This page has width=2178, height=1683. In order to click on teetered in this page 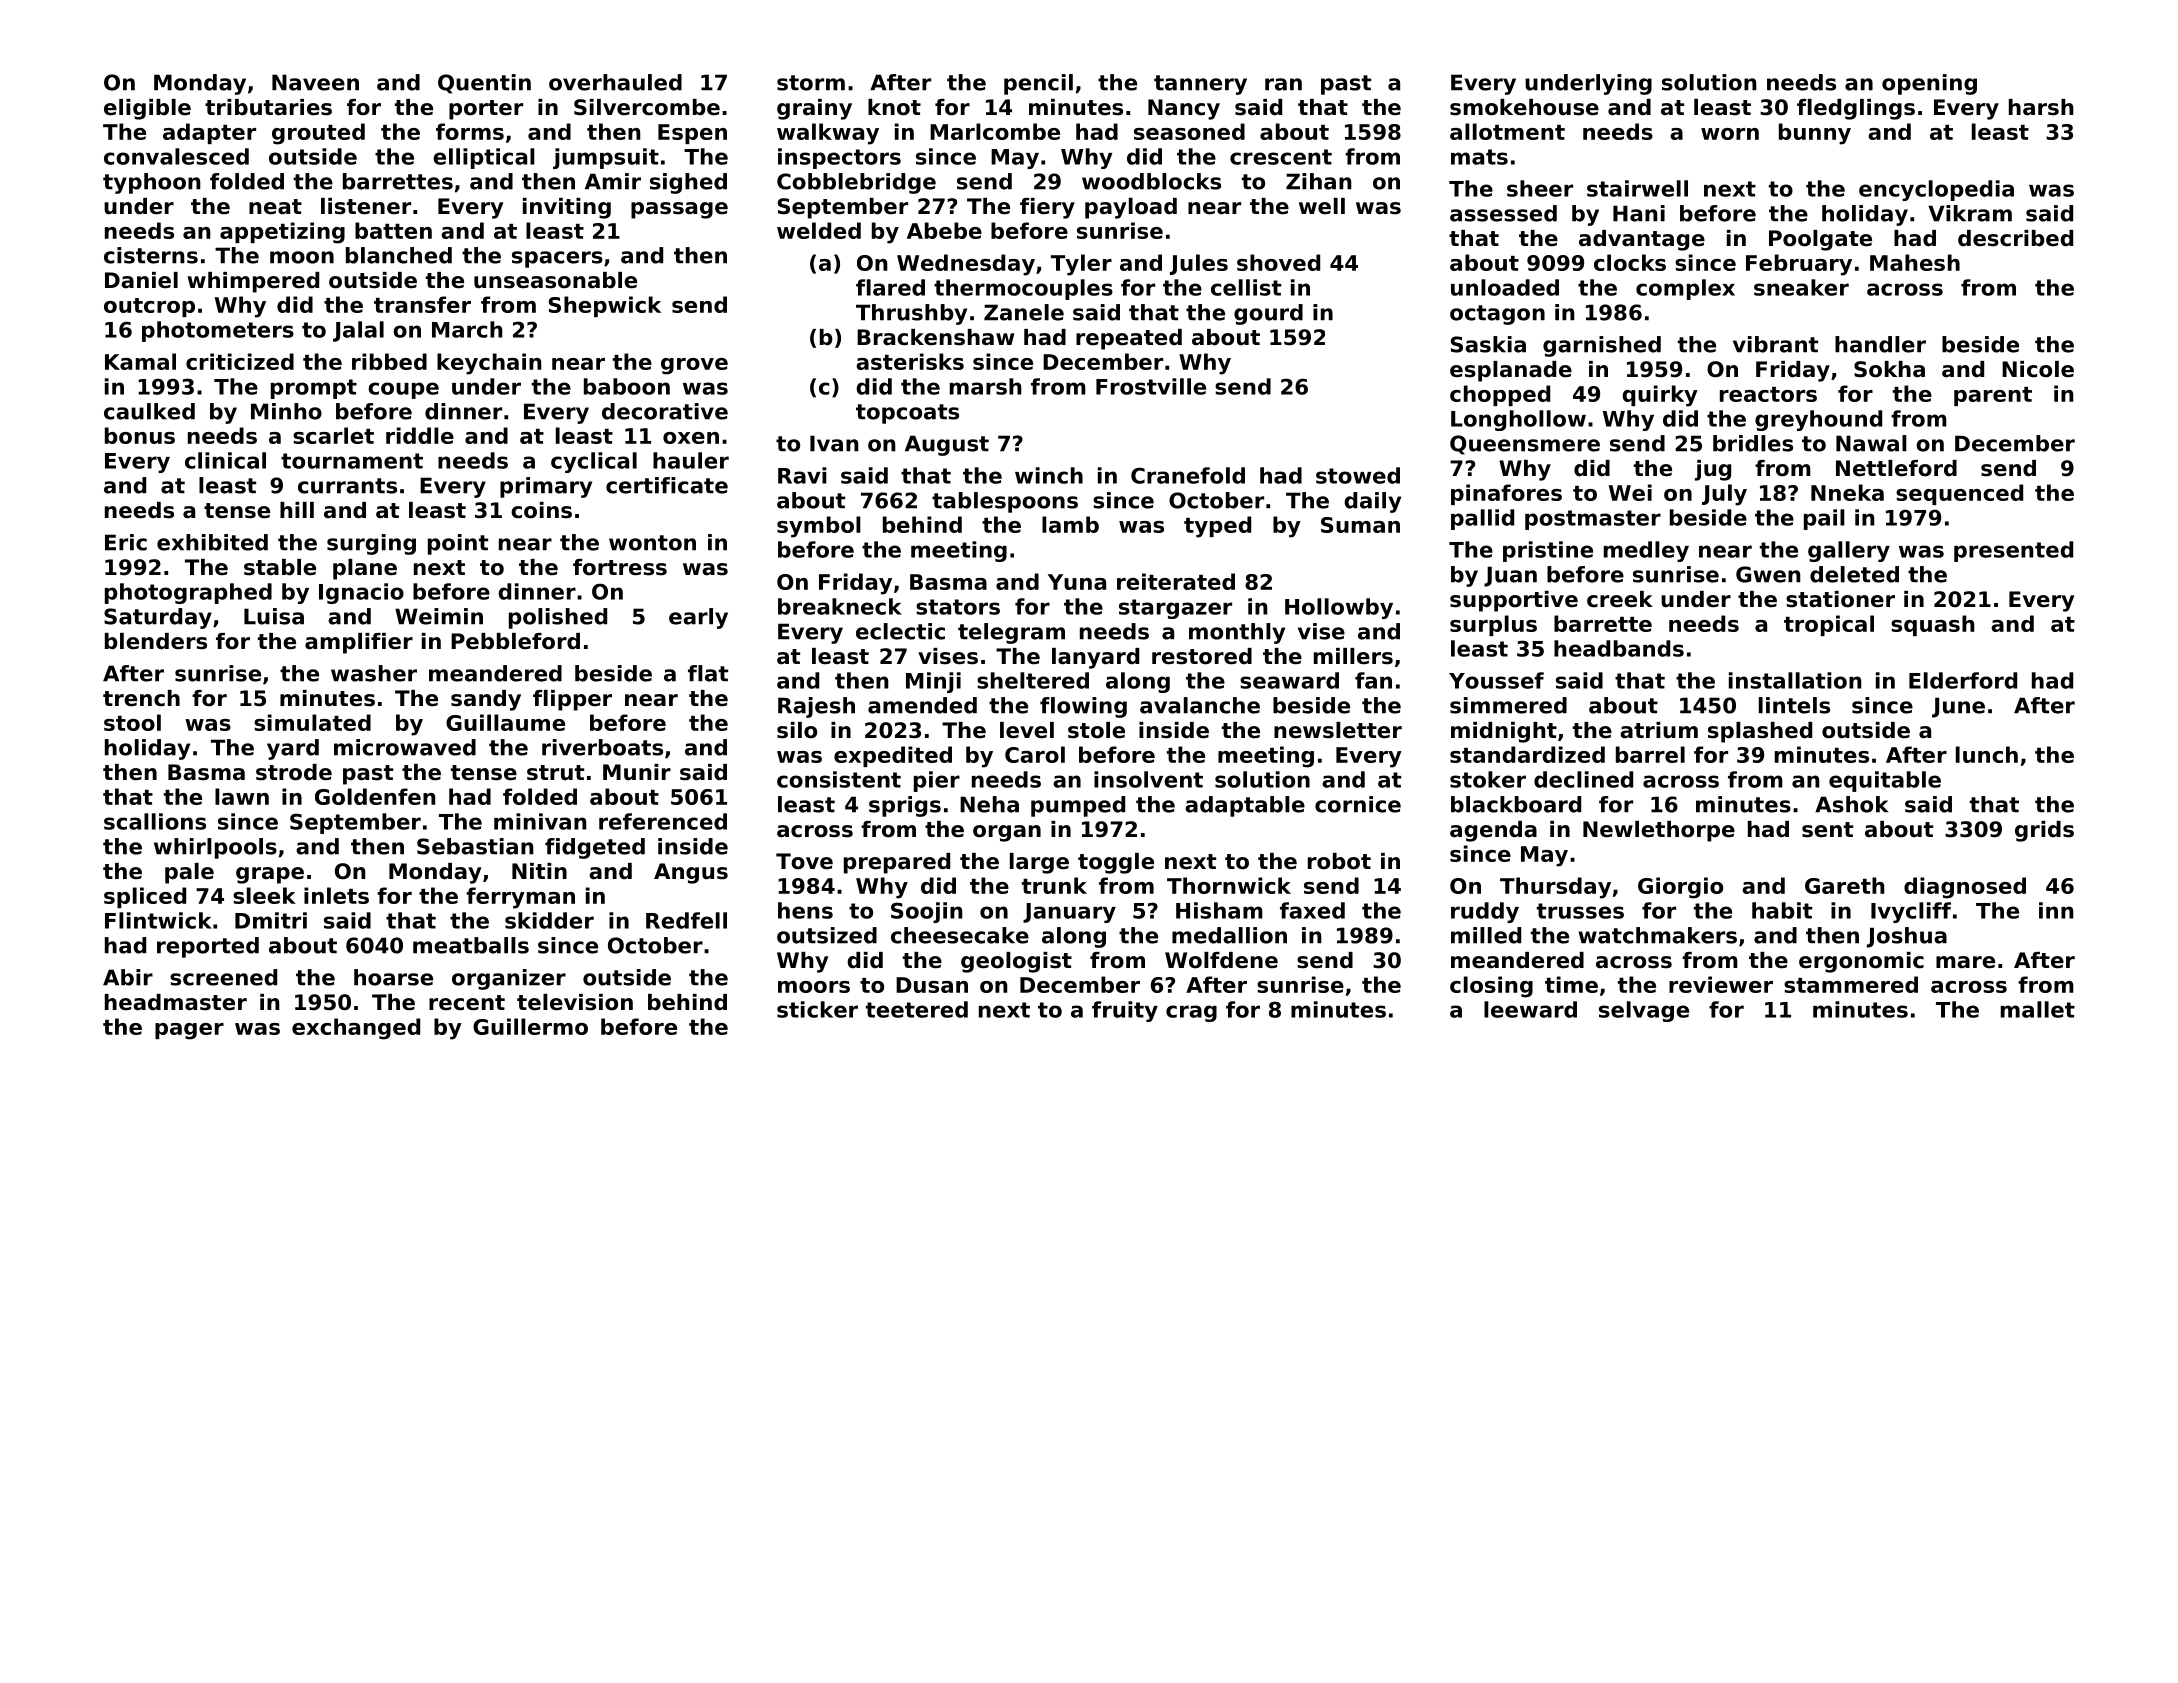, I will do `click(917, 1009)`.
